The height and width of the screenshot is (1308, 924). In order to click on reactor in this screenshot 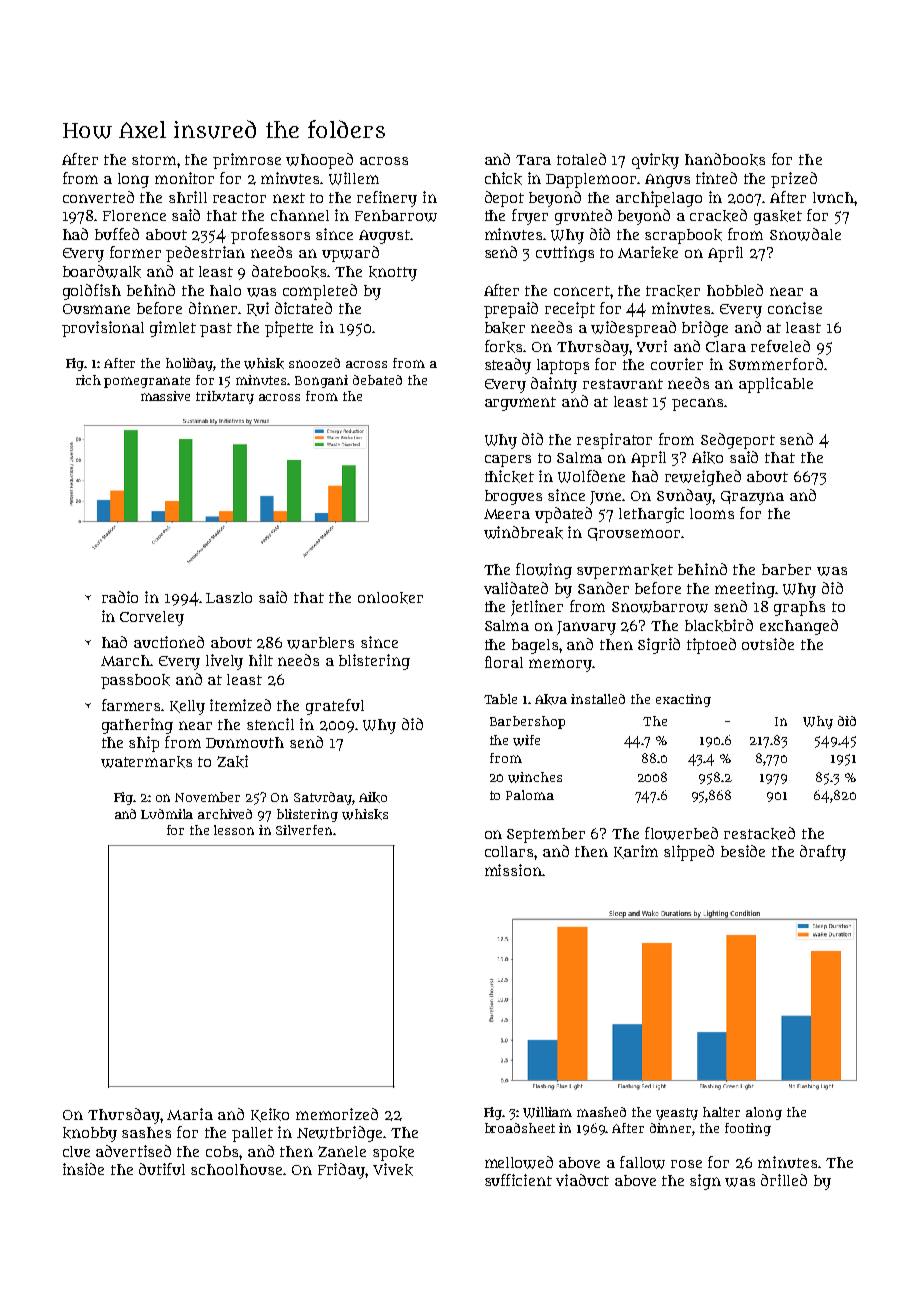, I will do `click(239, 198)`.
